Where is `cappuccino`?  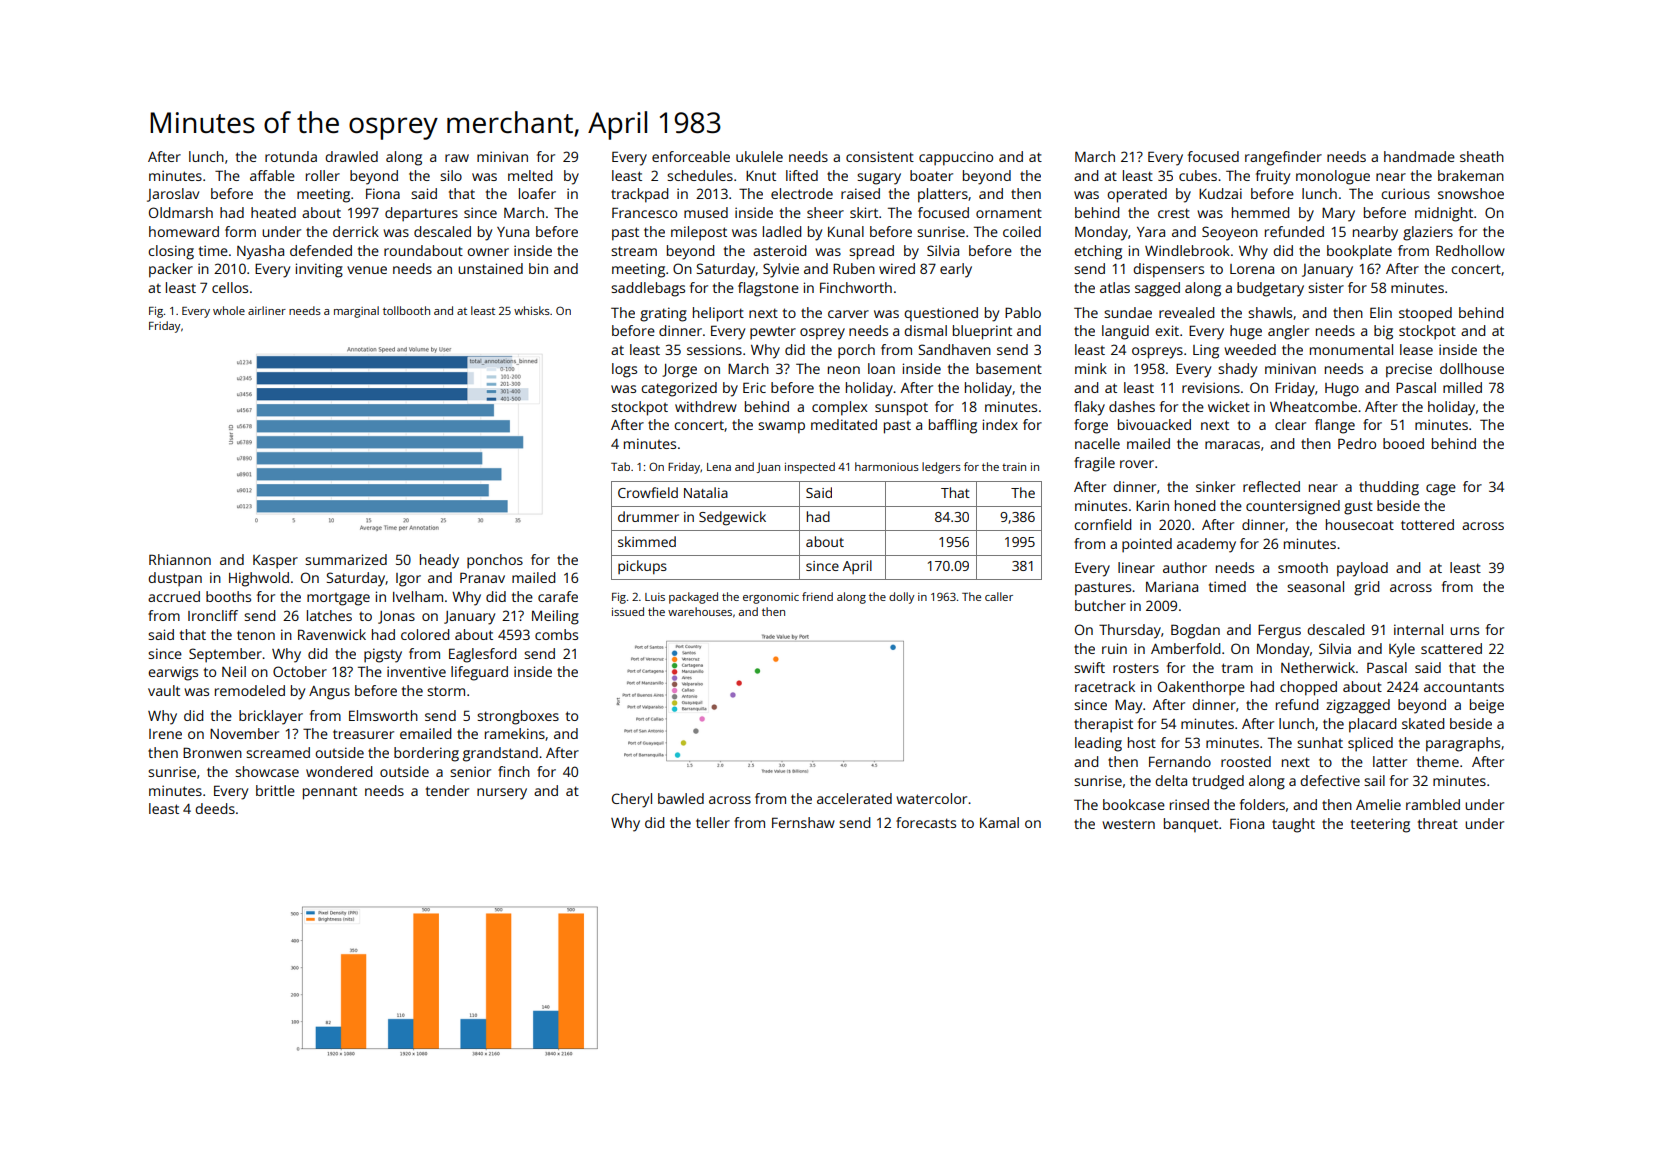 cappuccino is located at coordinates (956, 158).
